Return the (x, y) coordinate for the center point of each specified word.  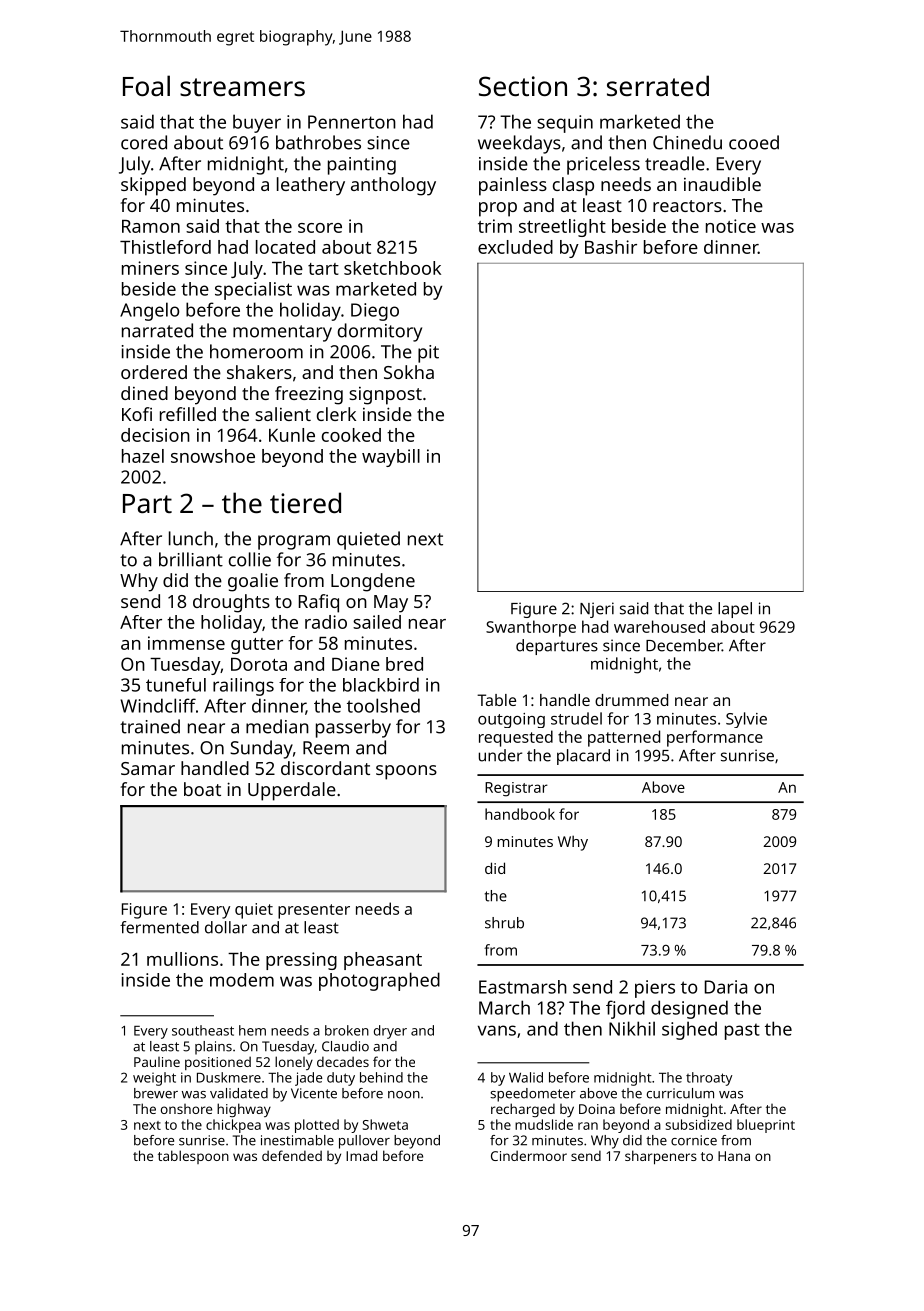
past (742, 1032)
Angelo (149, 311)
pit (428, 354)
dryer (390, 1032)
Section (523, 86)
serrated (658, 86)
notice (731, 226)
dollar (226, 927)
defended (292, 1155)
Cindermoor (529, 1155)
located (285, 247)
